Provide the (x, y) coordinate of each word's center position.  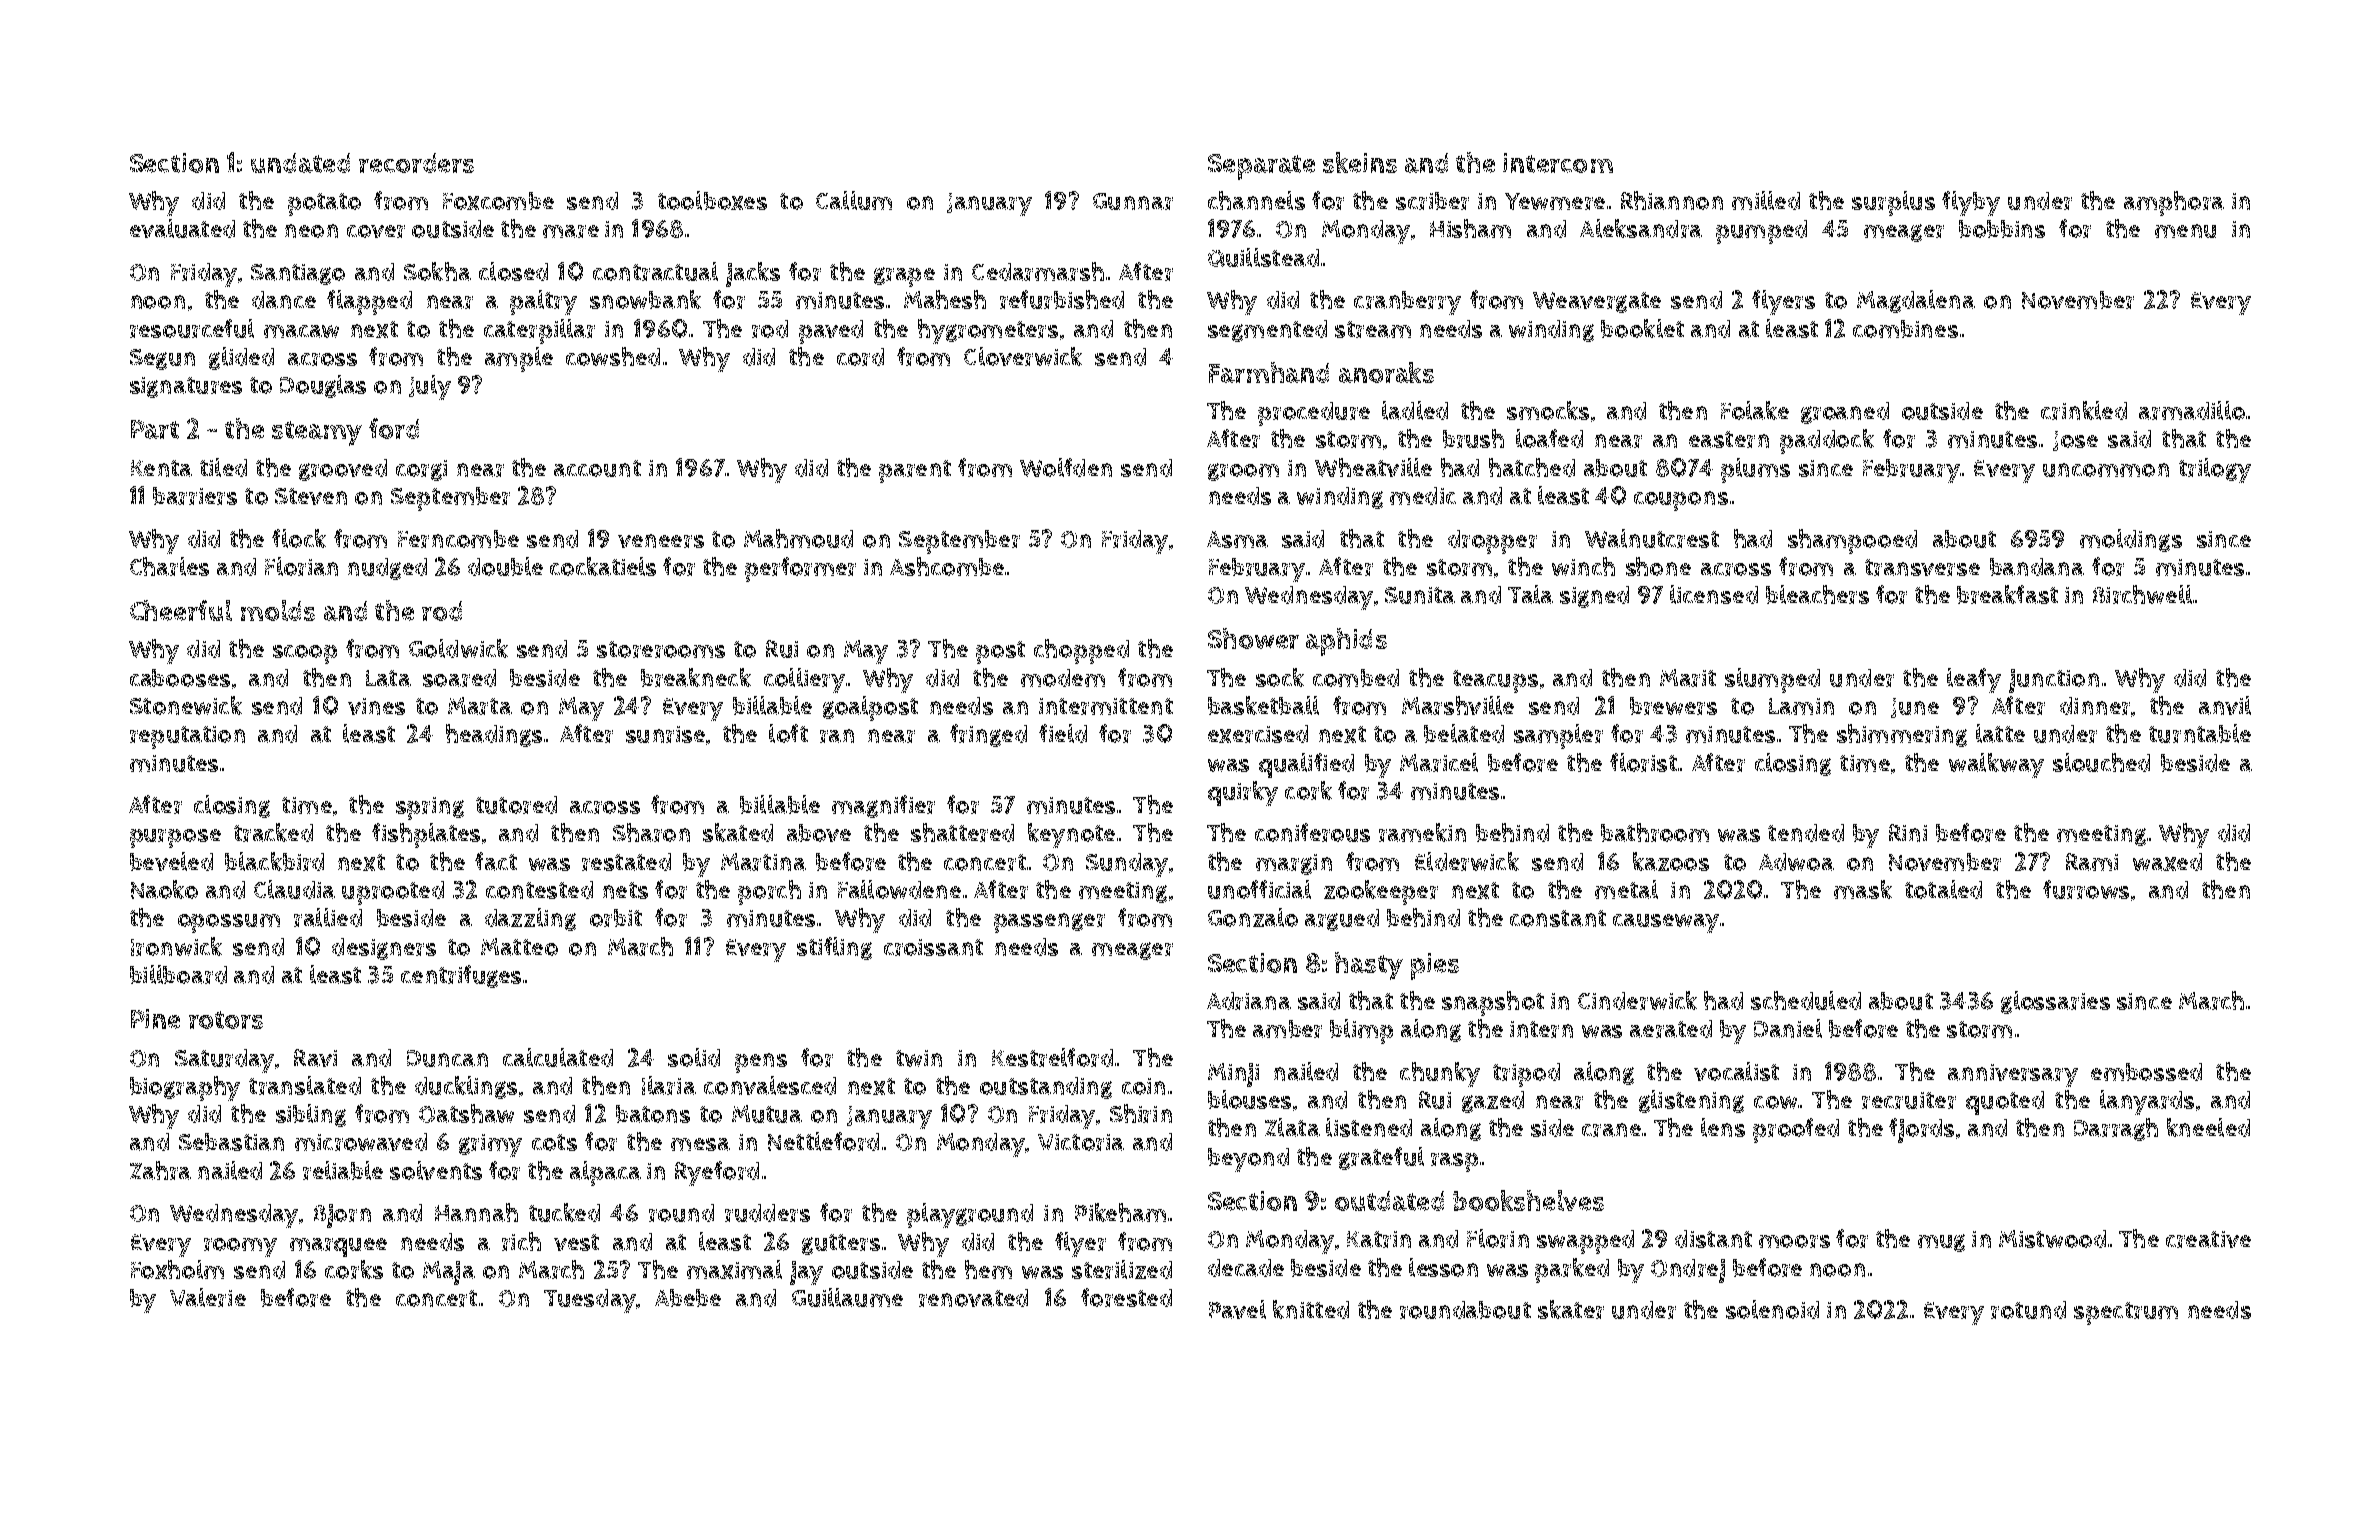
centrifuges (461, 976)
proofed (1796, 1130)
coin (1143, 1086)
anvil (2225, 705)
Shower (1253, 638)
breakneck (696, 677)
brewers (1673, 706)
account (597, 468)
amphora (2174, 203)
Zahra (160, 1170)
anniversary (2013, 1075)
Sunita (1420, 595)
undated (300, 163)
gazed (1493, 1102)
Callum (854, 200)
